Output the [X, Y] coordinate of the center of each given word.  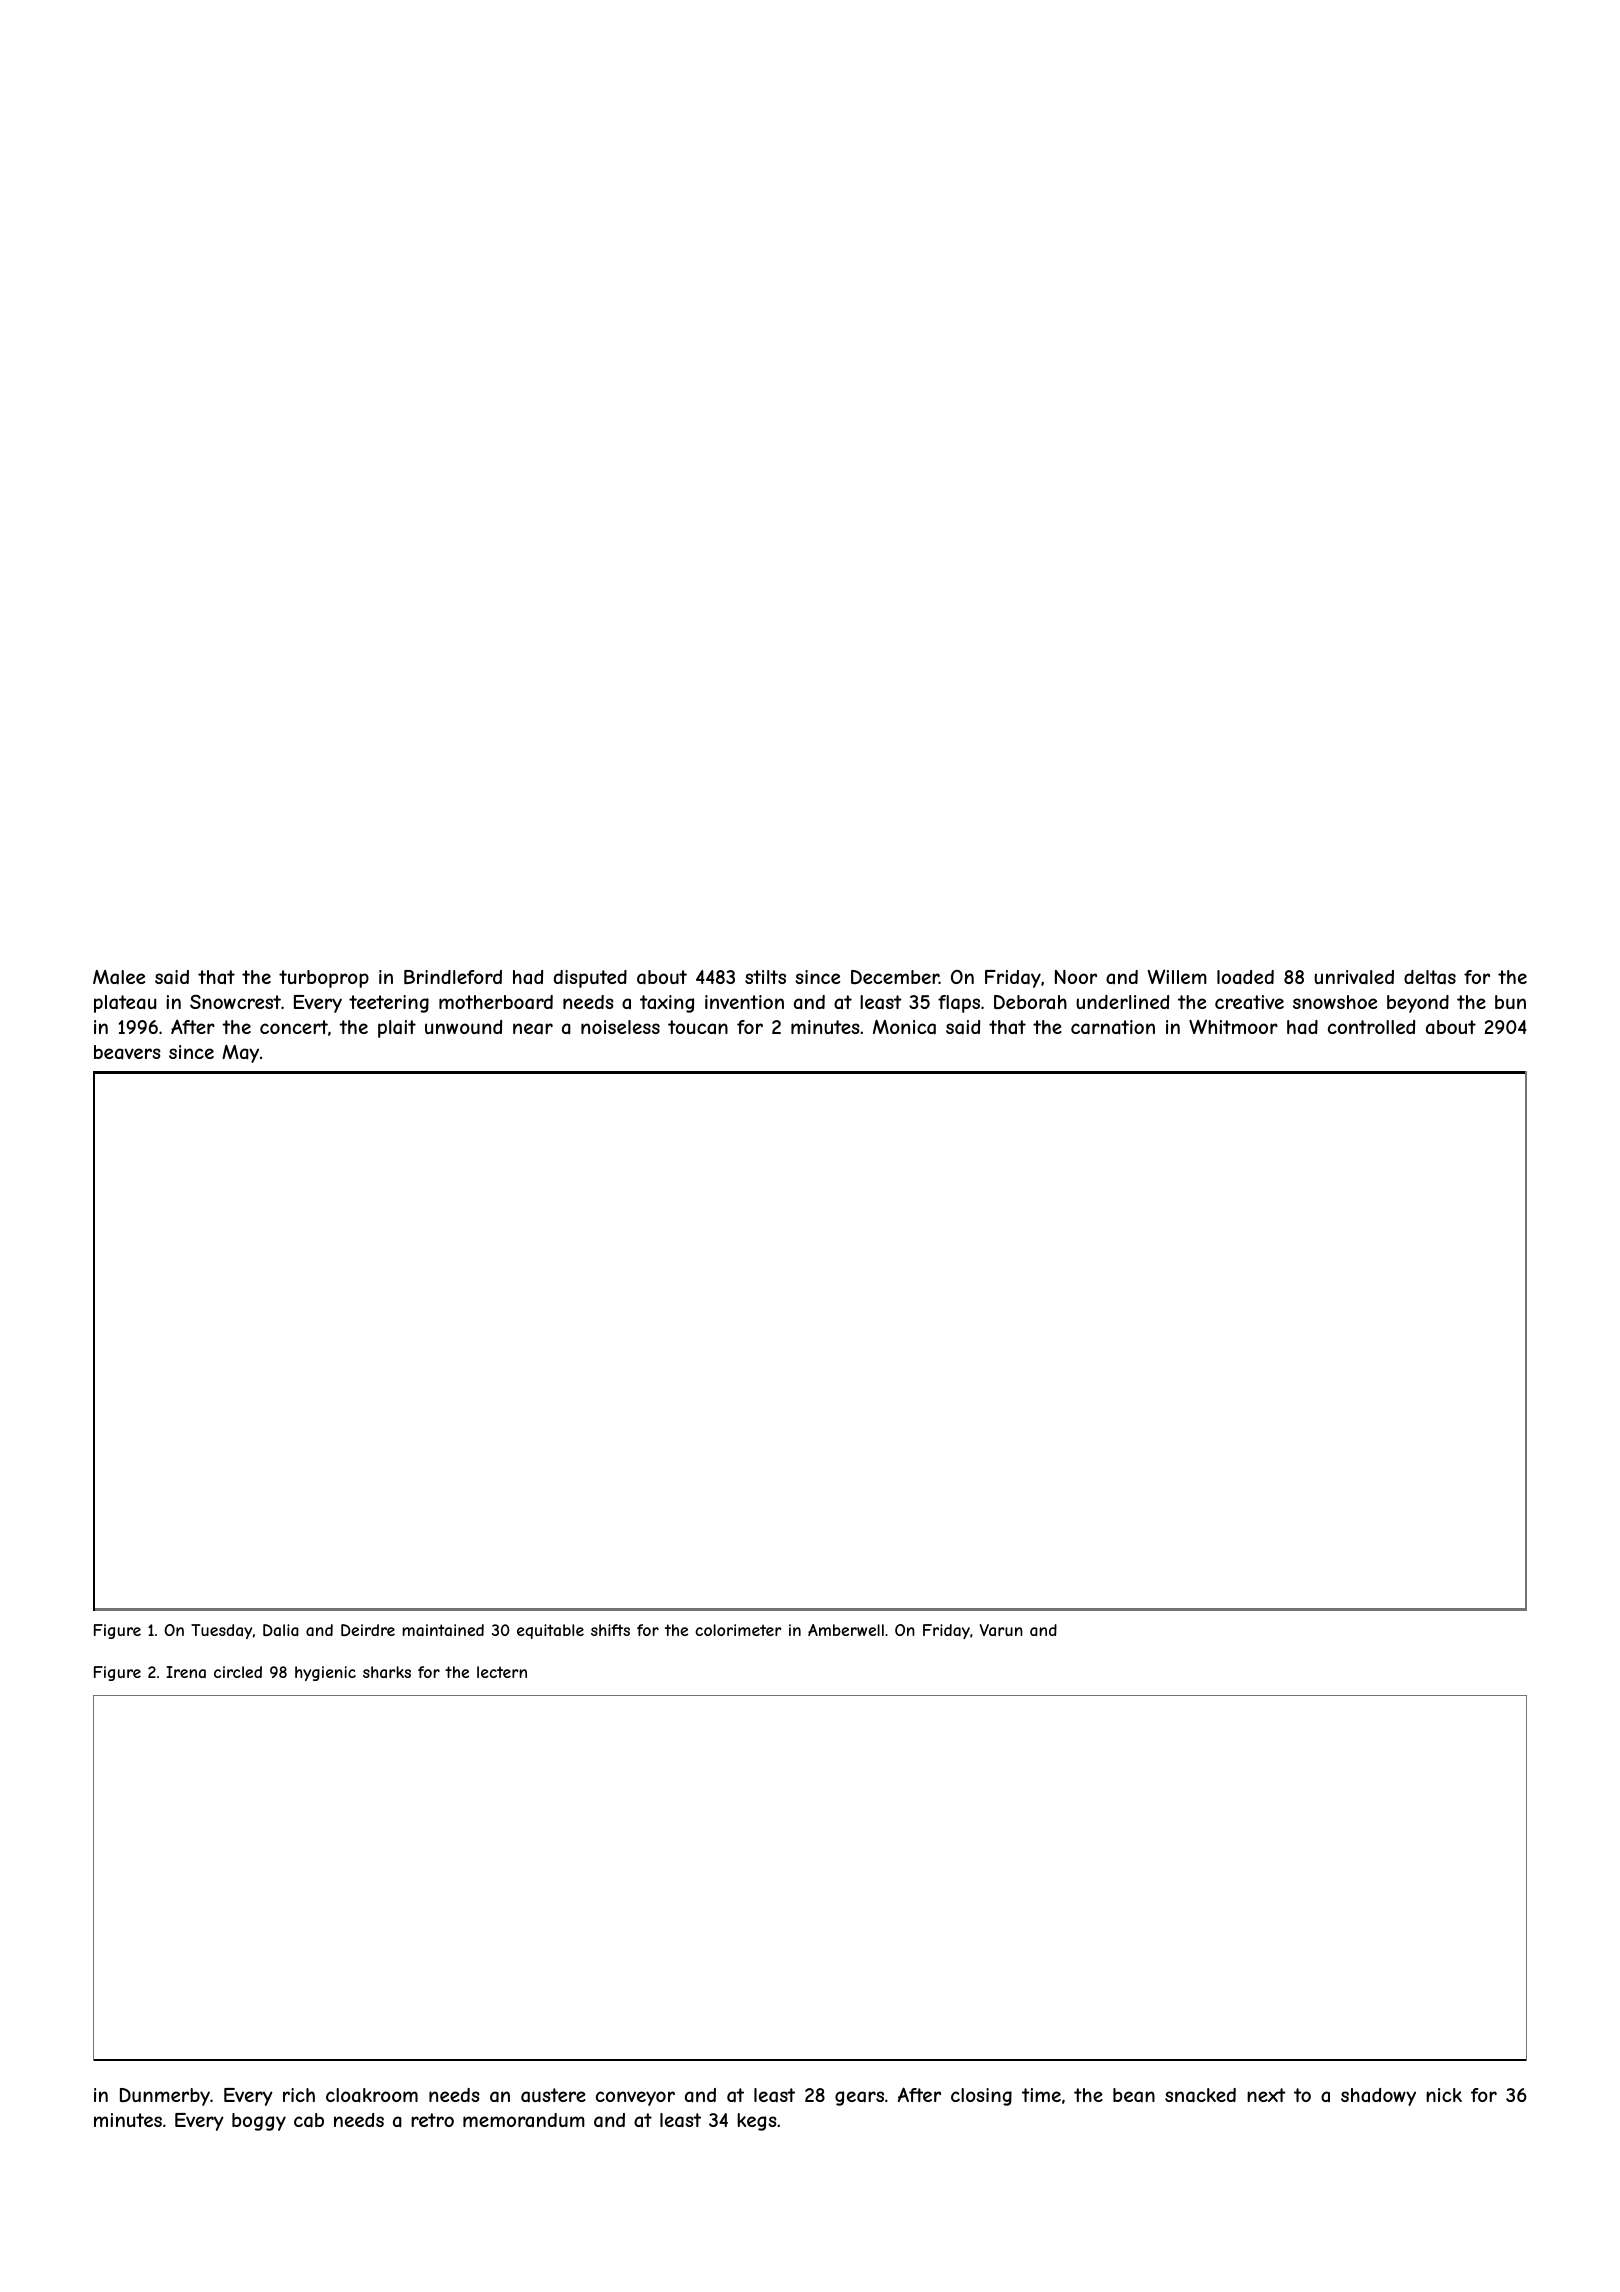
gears [859, 2098]
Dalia [281, 1630]
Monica [904, 1027]
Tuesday [221, 1631]
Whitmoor [1233, 1026]
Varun [1001, 1630]
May [240, 1054]
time [1041, 2095]
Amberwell [846, 1630]
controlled [1371, 1027]
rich [299, 2095]
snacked [1200, 2095]
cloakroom [372, 2095]
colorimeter [738, 1630]
